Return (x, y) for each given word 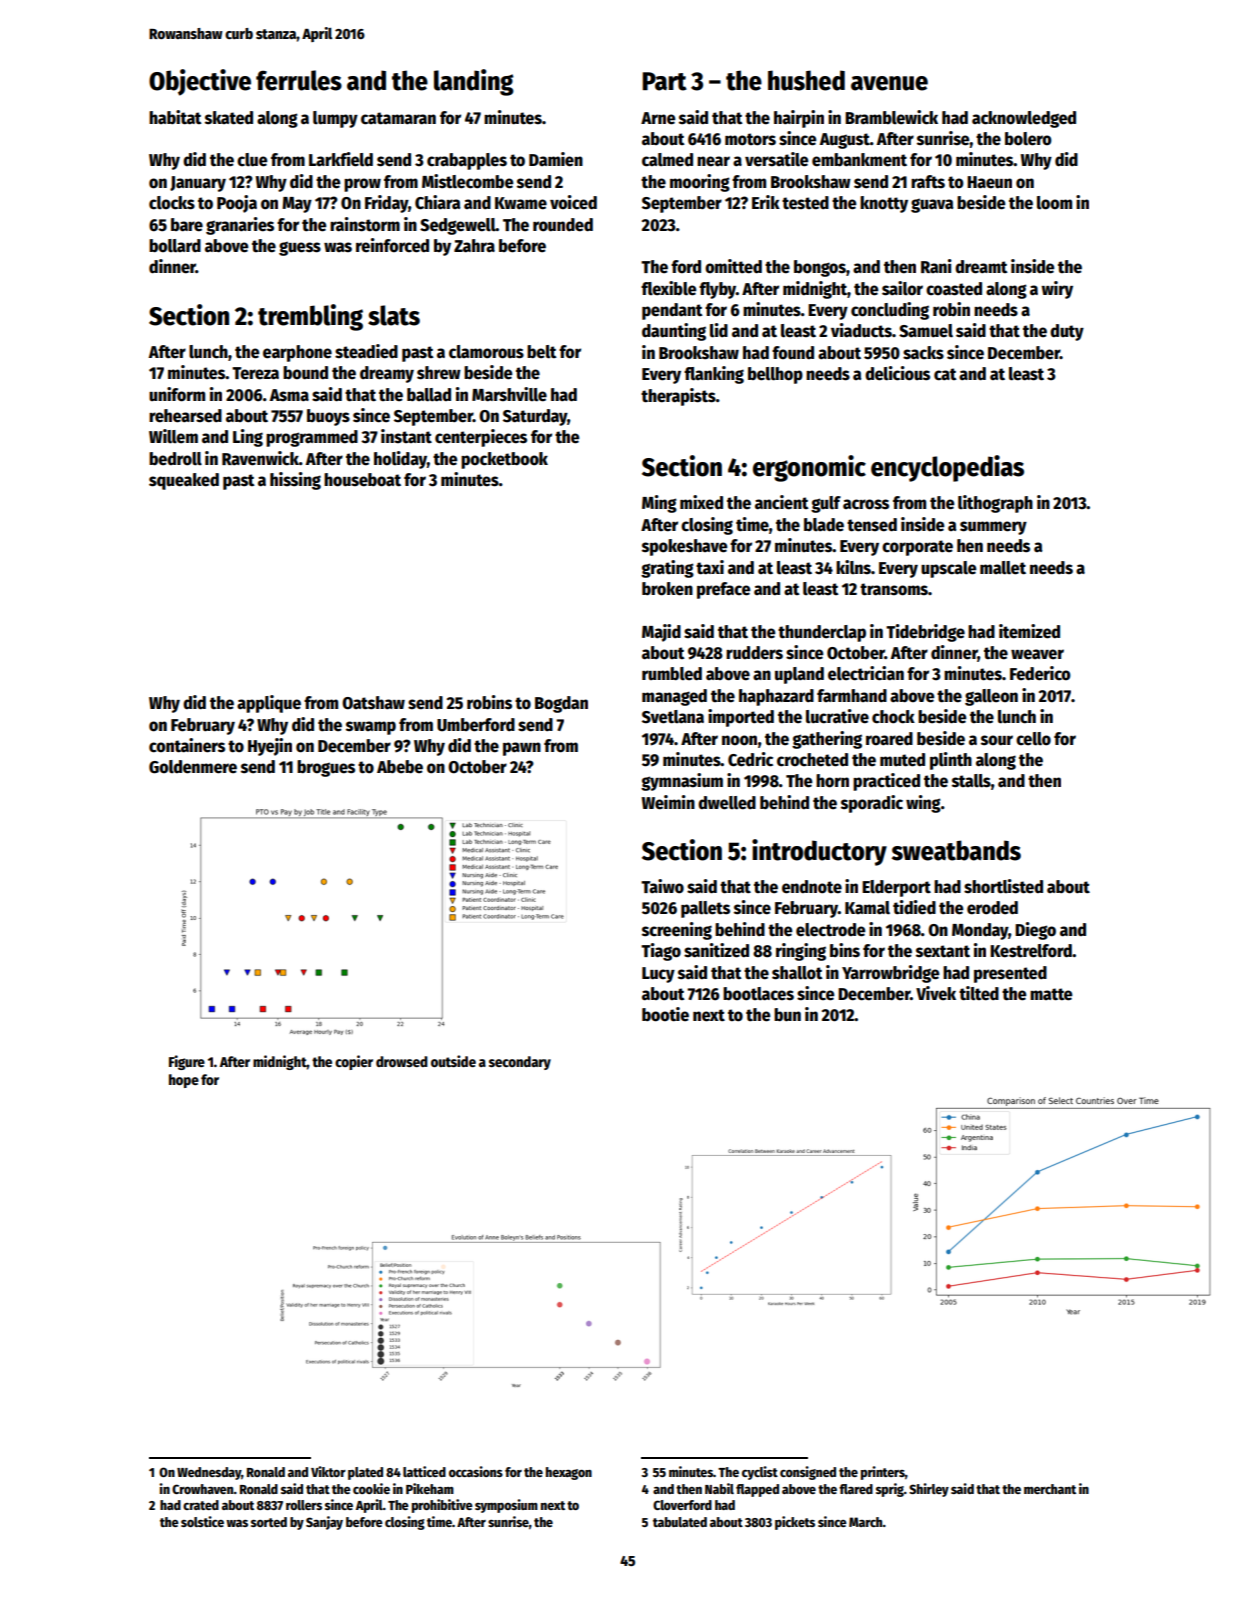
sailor (902, 288)
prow (362, 185)
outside (453, 1061)
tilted (979, 993)
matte (1051, 994)
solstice (202, 1521)
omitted (733, 266)
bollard (175, 246)
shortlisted (1003, 886)
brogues (326, 768)
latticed (424, 1471)
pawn (522, 749)
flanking (714, 375)
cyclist (760, 1473)
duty (1067, 332)
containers (187, 745)
